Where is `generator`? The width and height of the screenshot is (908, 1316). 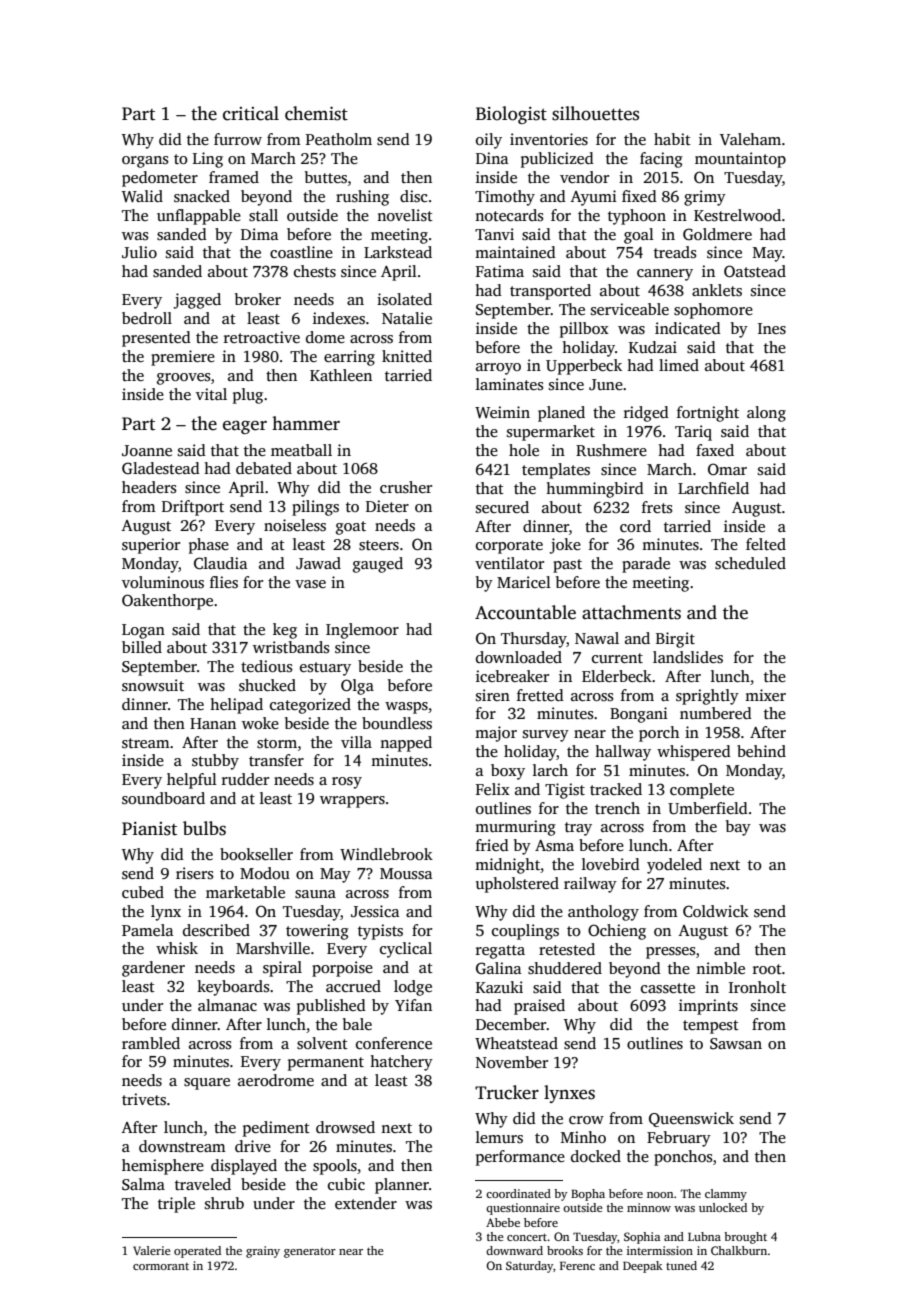
generator is located at coordinates (310, 1253).
